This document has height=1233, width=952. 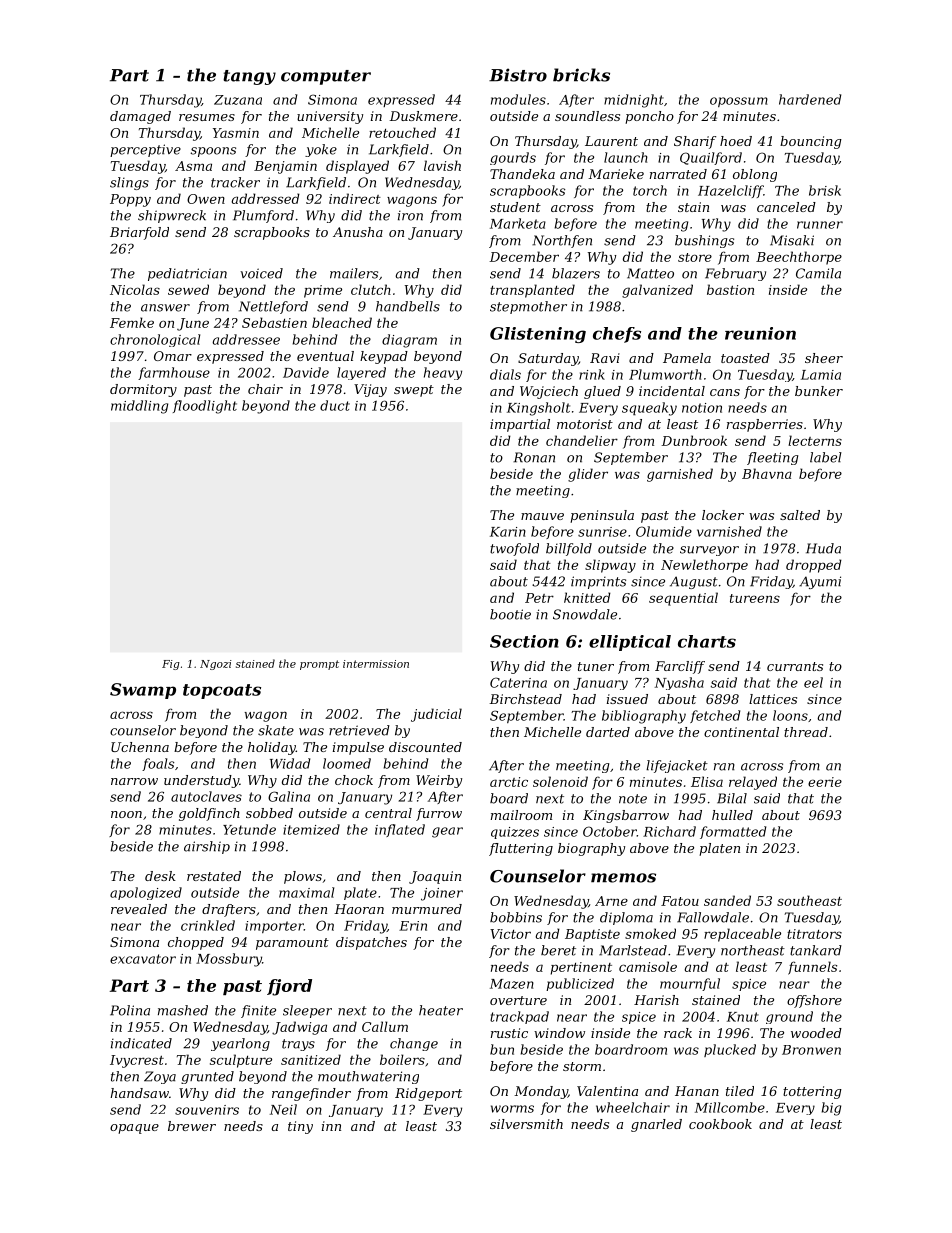 I want to click on Nicolas, so click(x=135, y=289).
